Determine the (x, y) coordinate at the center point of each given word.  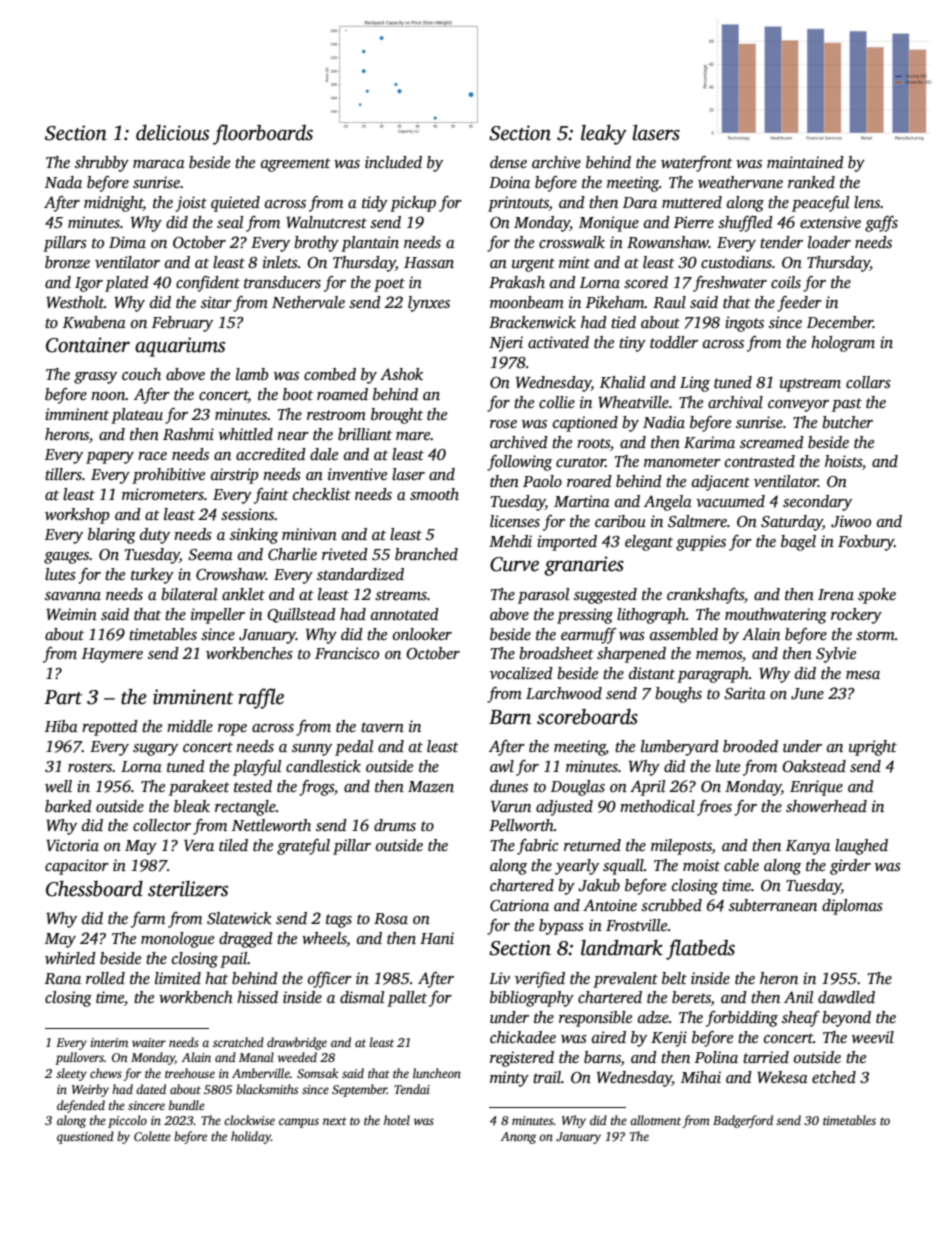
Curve (514, 564)
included (393, 162)
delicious (172, 132)
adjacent (721, 483)
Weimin (71, 614)
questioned (85, 1137)
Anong (518, 1138)
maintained (805, 162)
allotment (655, 1120)
